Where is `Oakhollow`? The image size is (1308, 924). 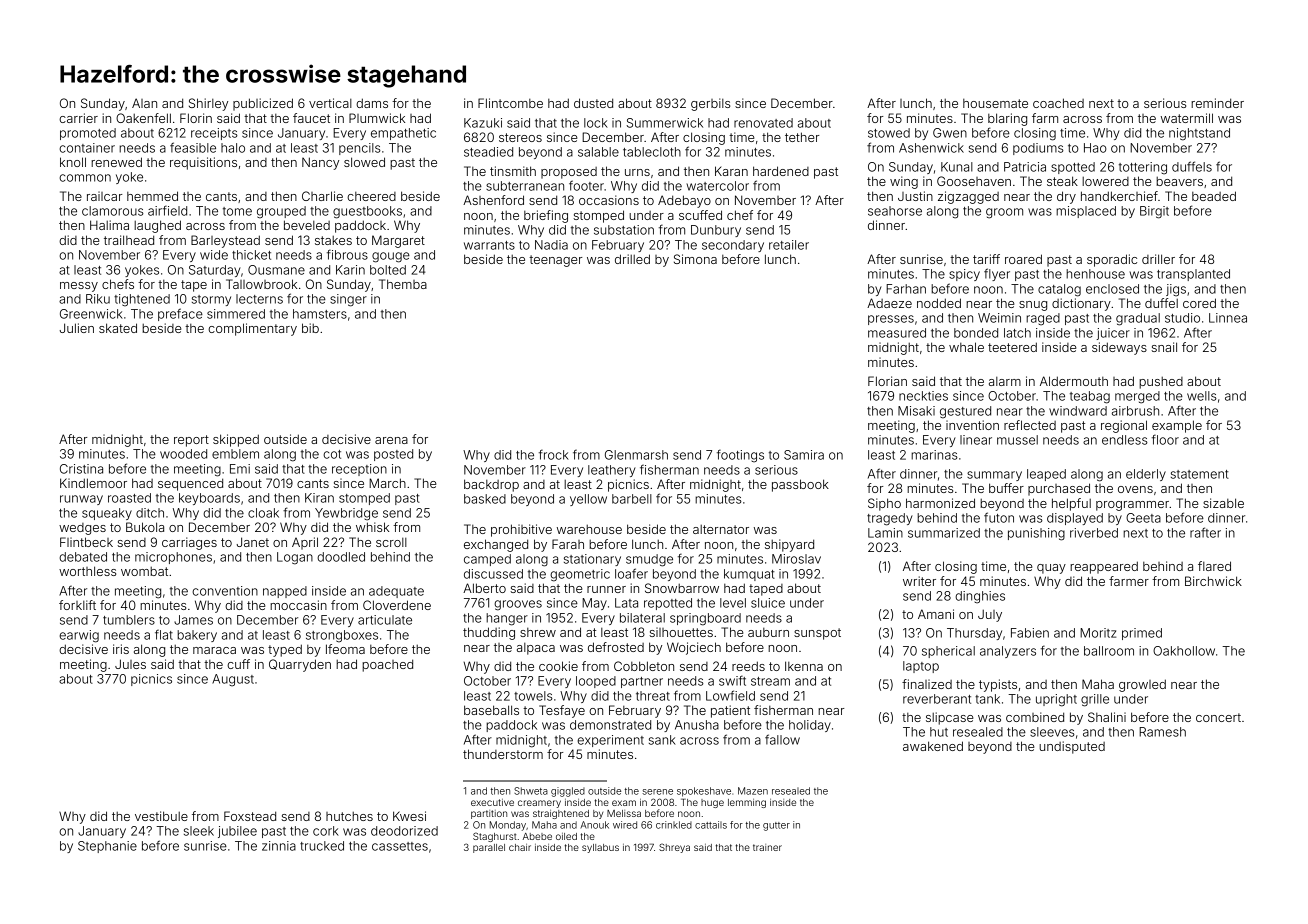
Oakhollow is located at coordinates (1184, 651).
